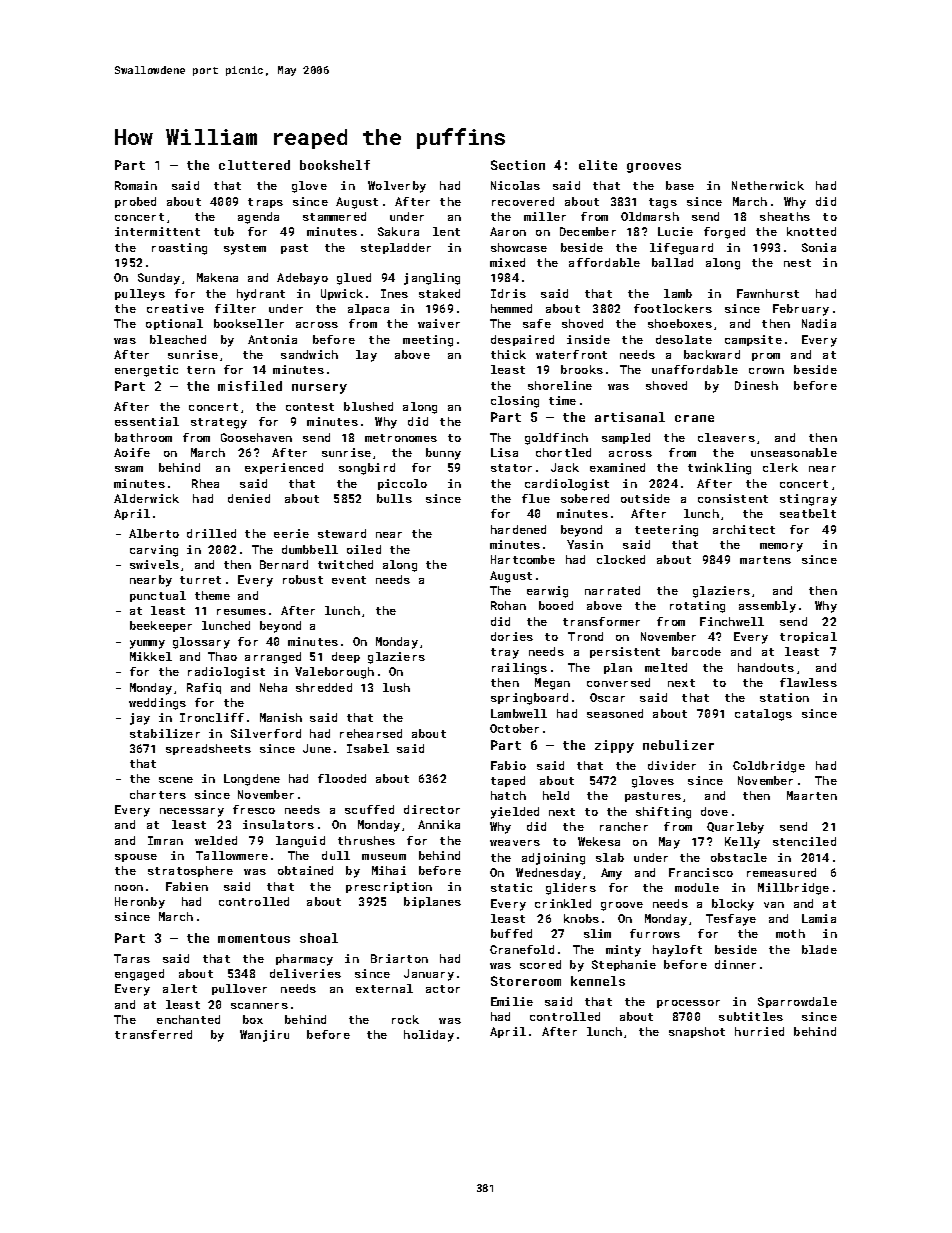 This document has height=1233, width=952. What do you see at coordinates (769, 767) in the document?
I see `Coldbridge` at bounding box center [769, 767].
